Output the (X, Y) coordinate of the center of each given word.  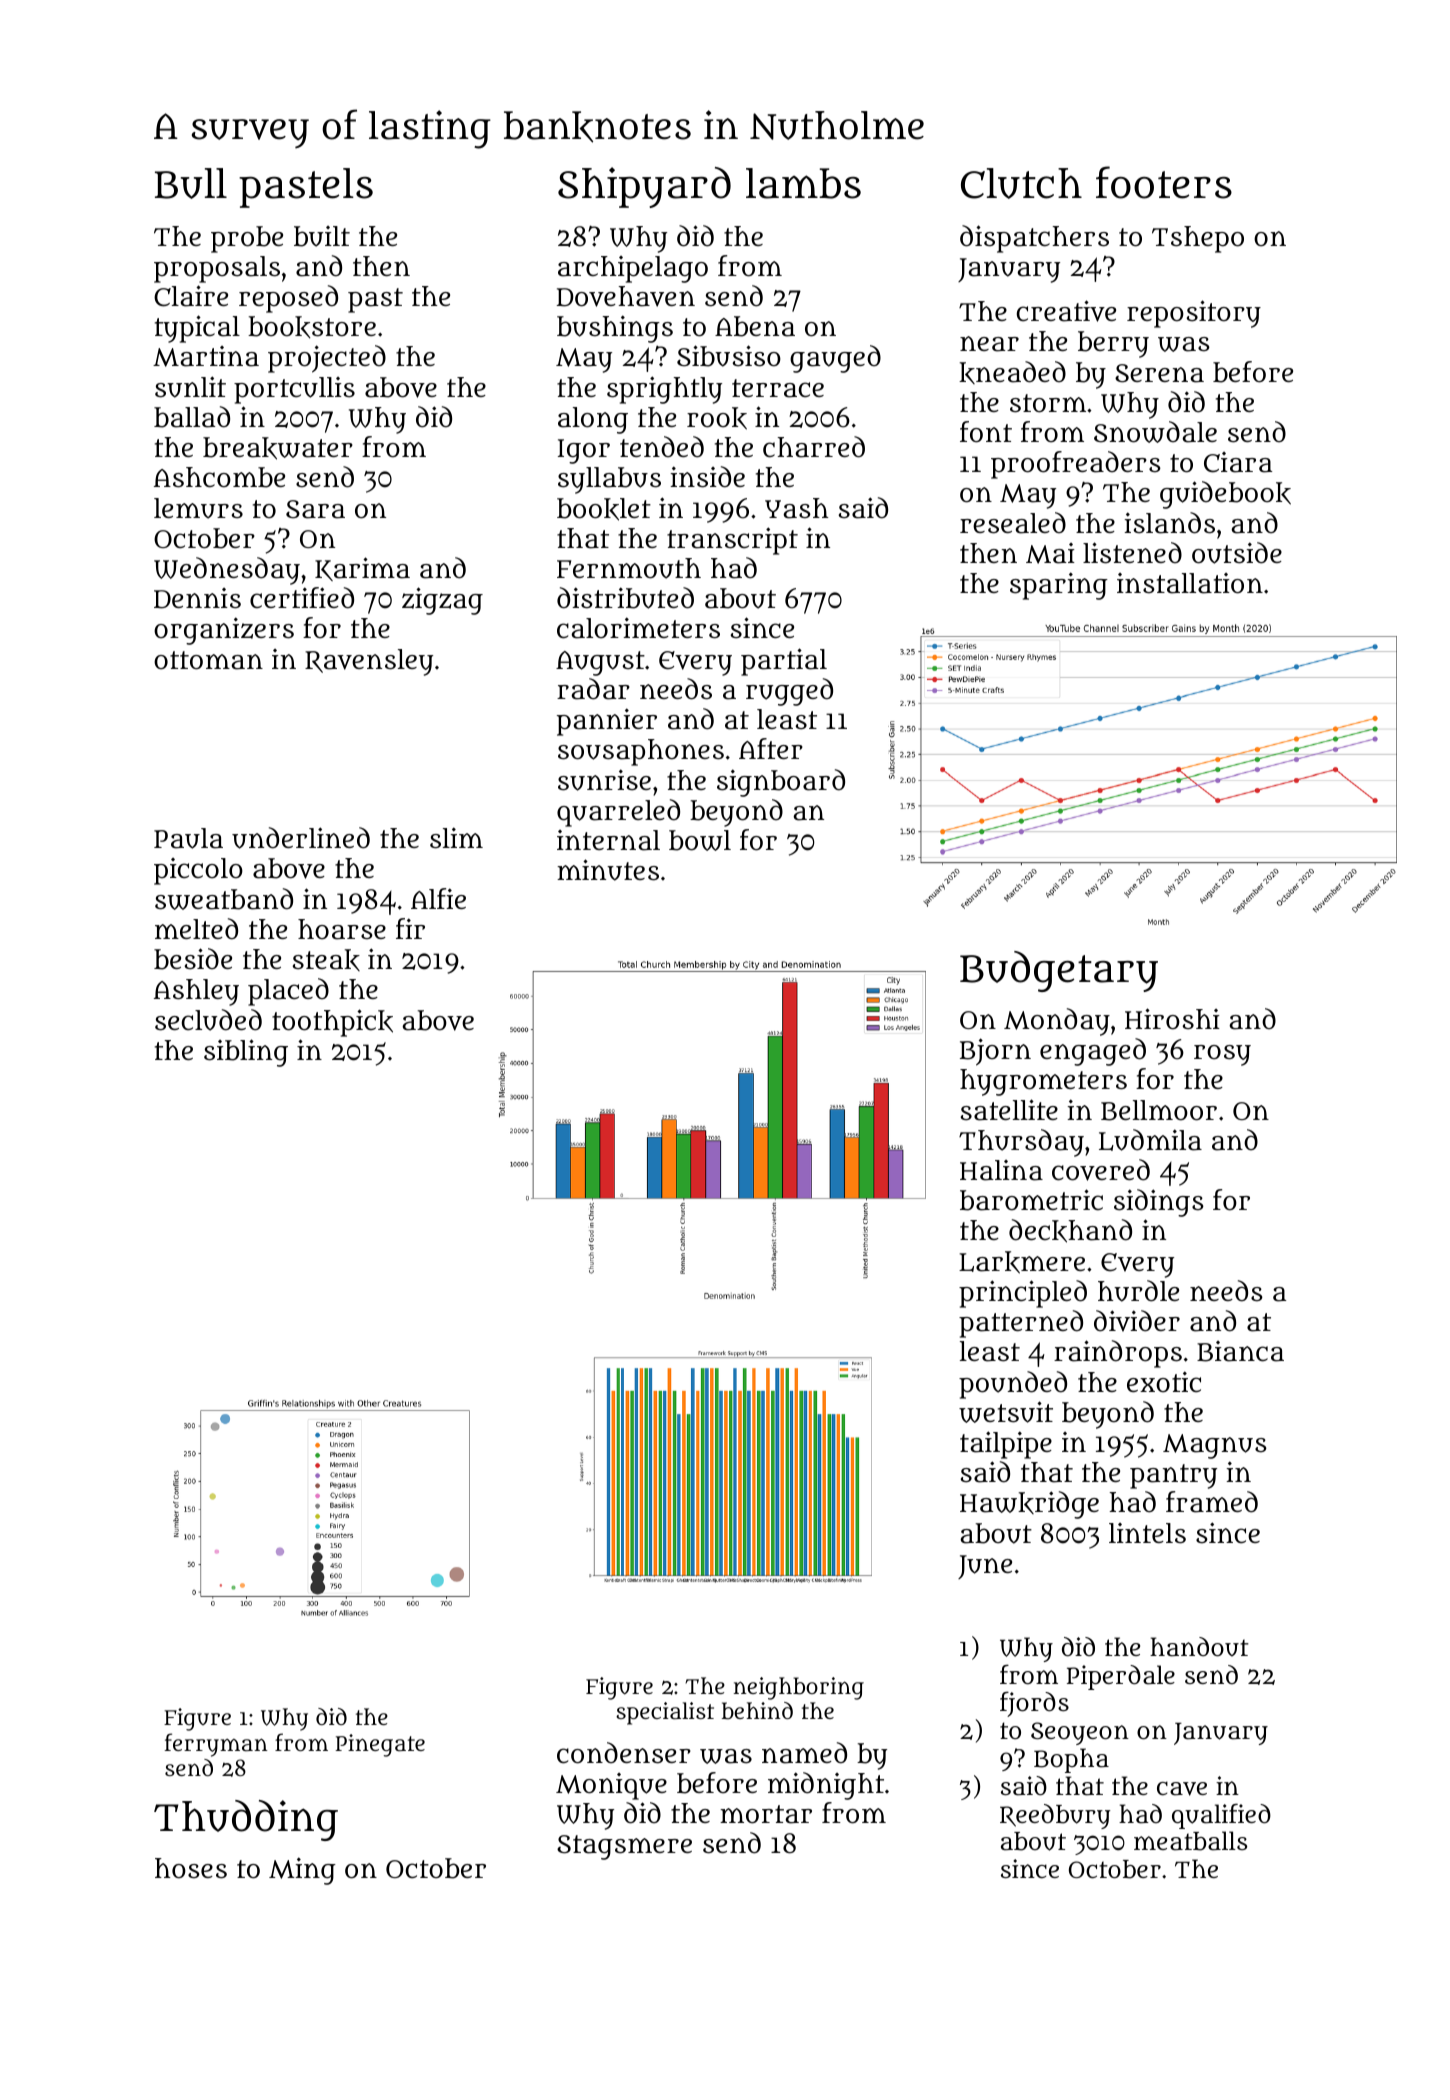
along (593, 420)
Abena (755, 326)
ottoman (208, 660)
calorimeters (638, 628)
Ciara (1238, 462)
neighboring (799, 1688)
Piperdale (1121, 1677)
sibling (246, 1053)
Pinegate (380, 1745)
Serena (1159, 373)
